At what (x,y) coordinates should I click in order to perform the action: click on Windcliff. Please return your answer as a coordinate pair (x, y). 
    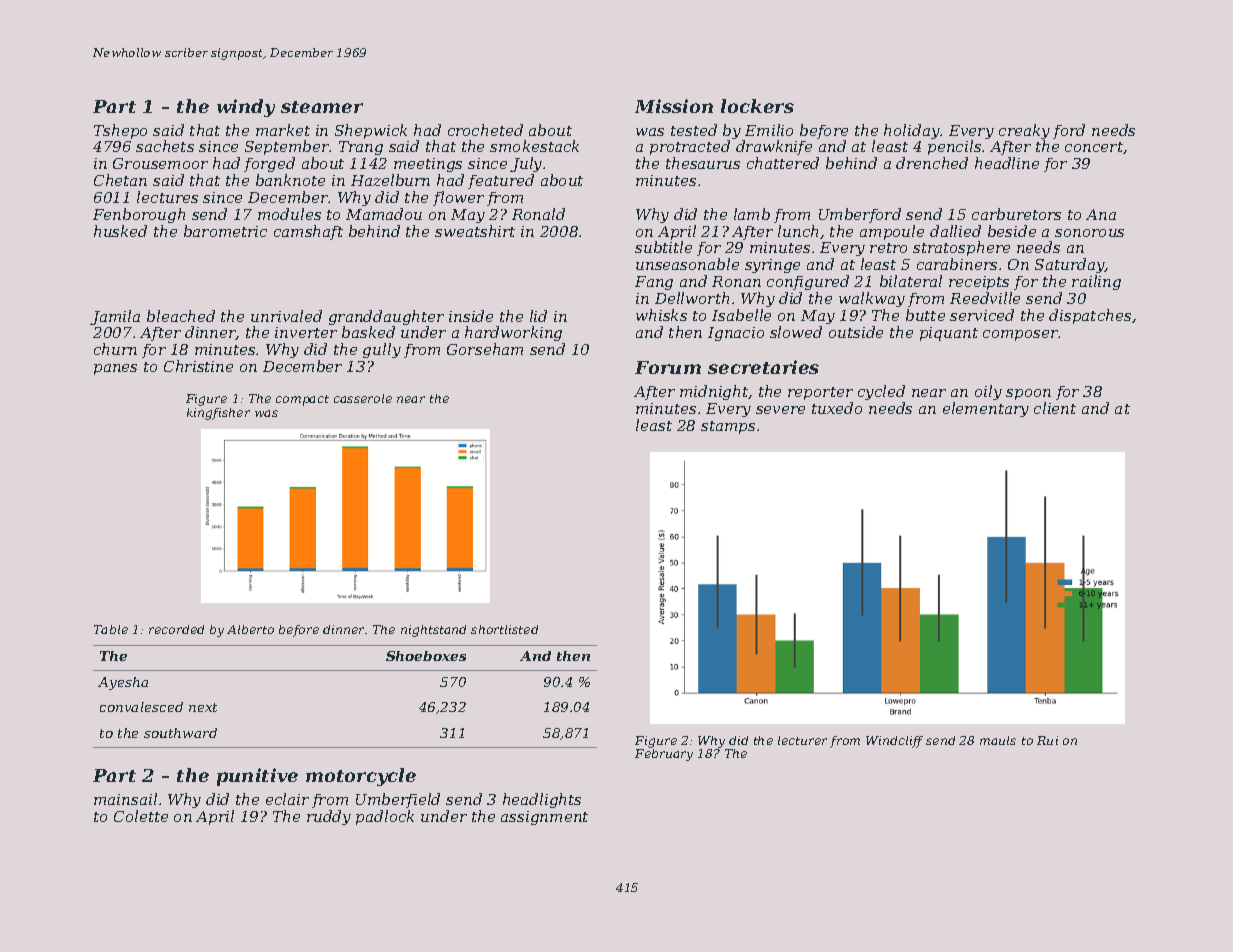
    Looking at the image, I should click on (894, 742).
